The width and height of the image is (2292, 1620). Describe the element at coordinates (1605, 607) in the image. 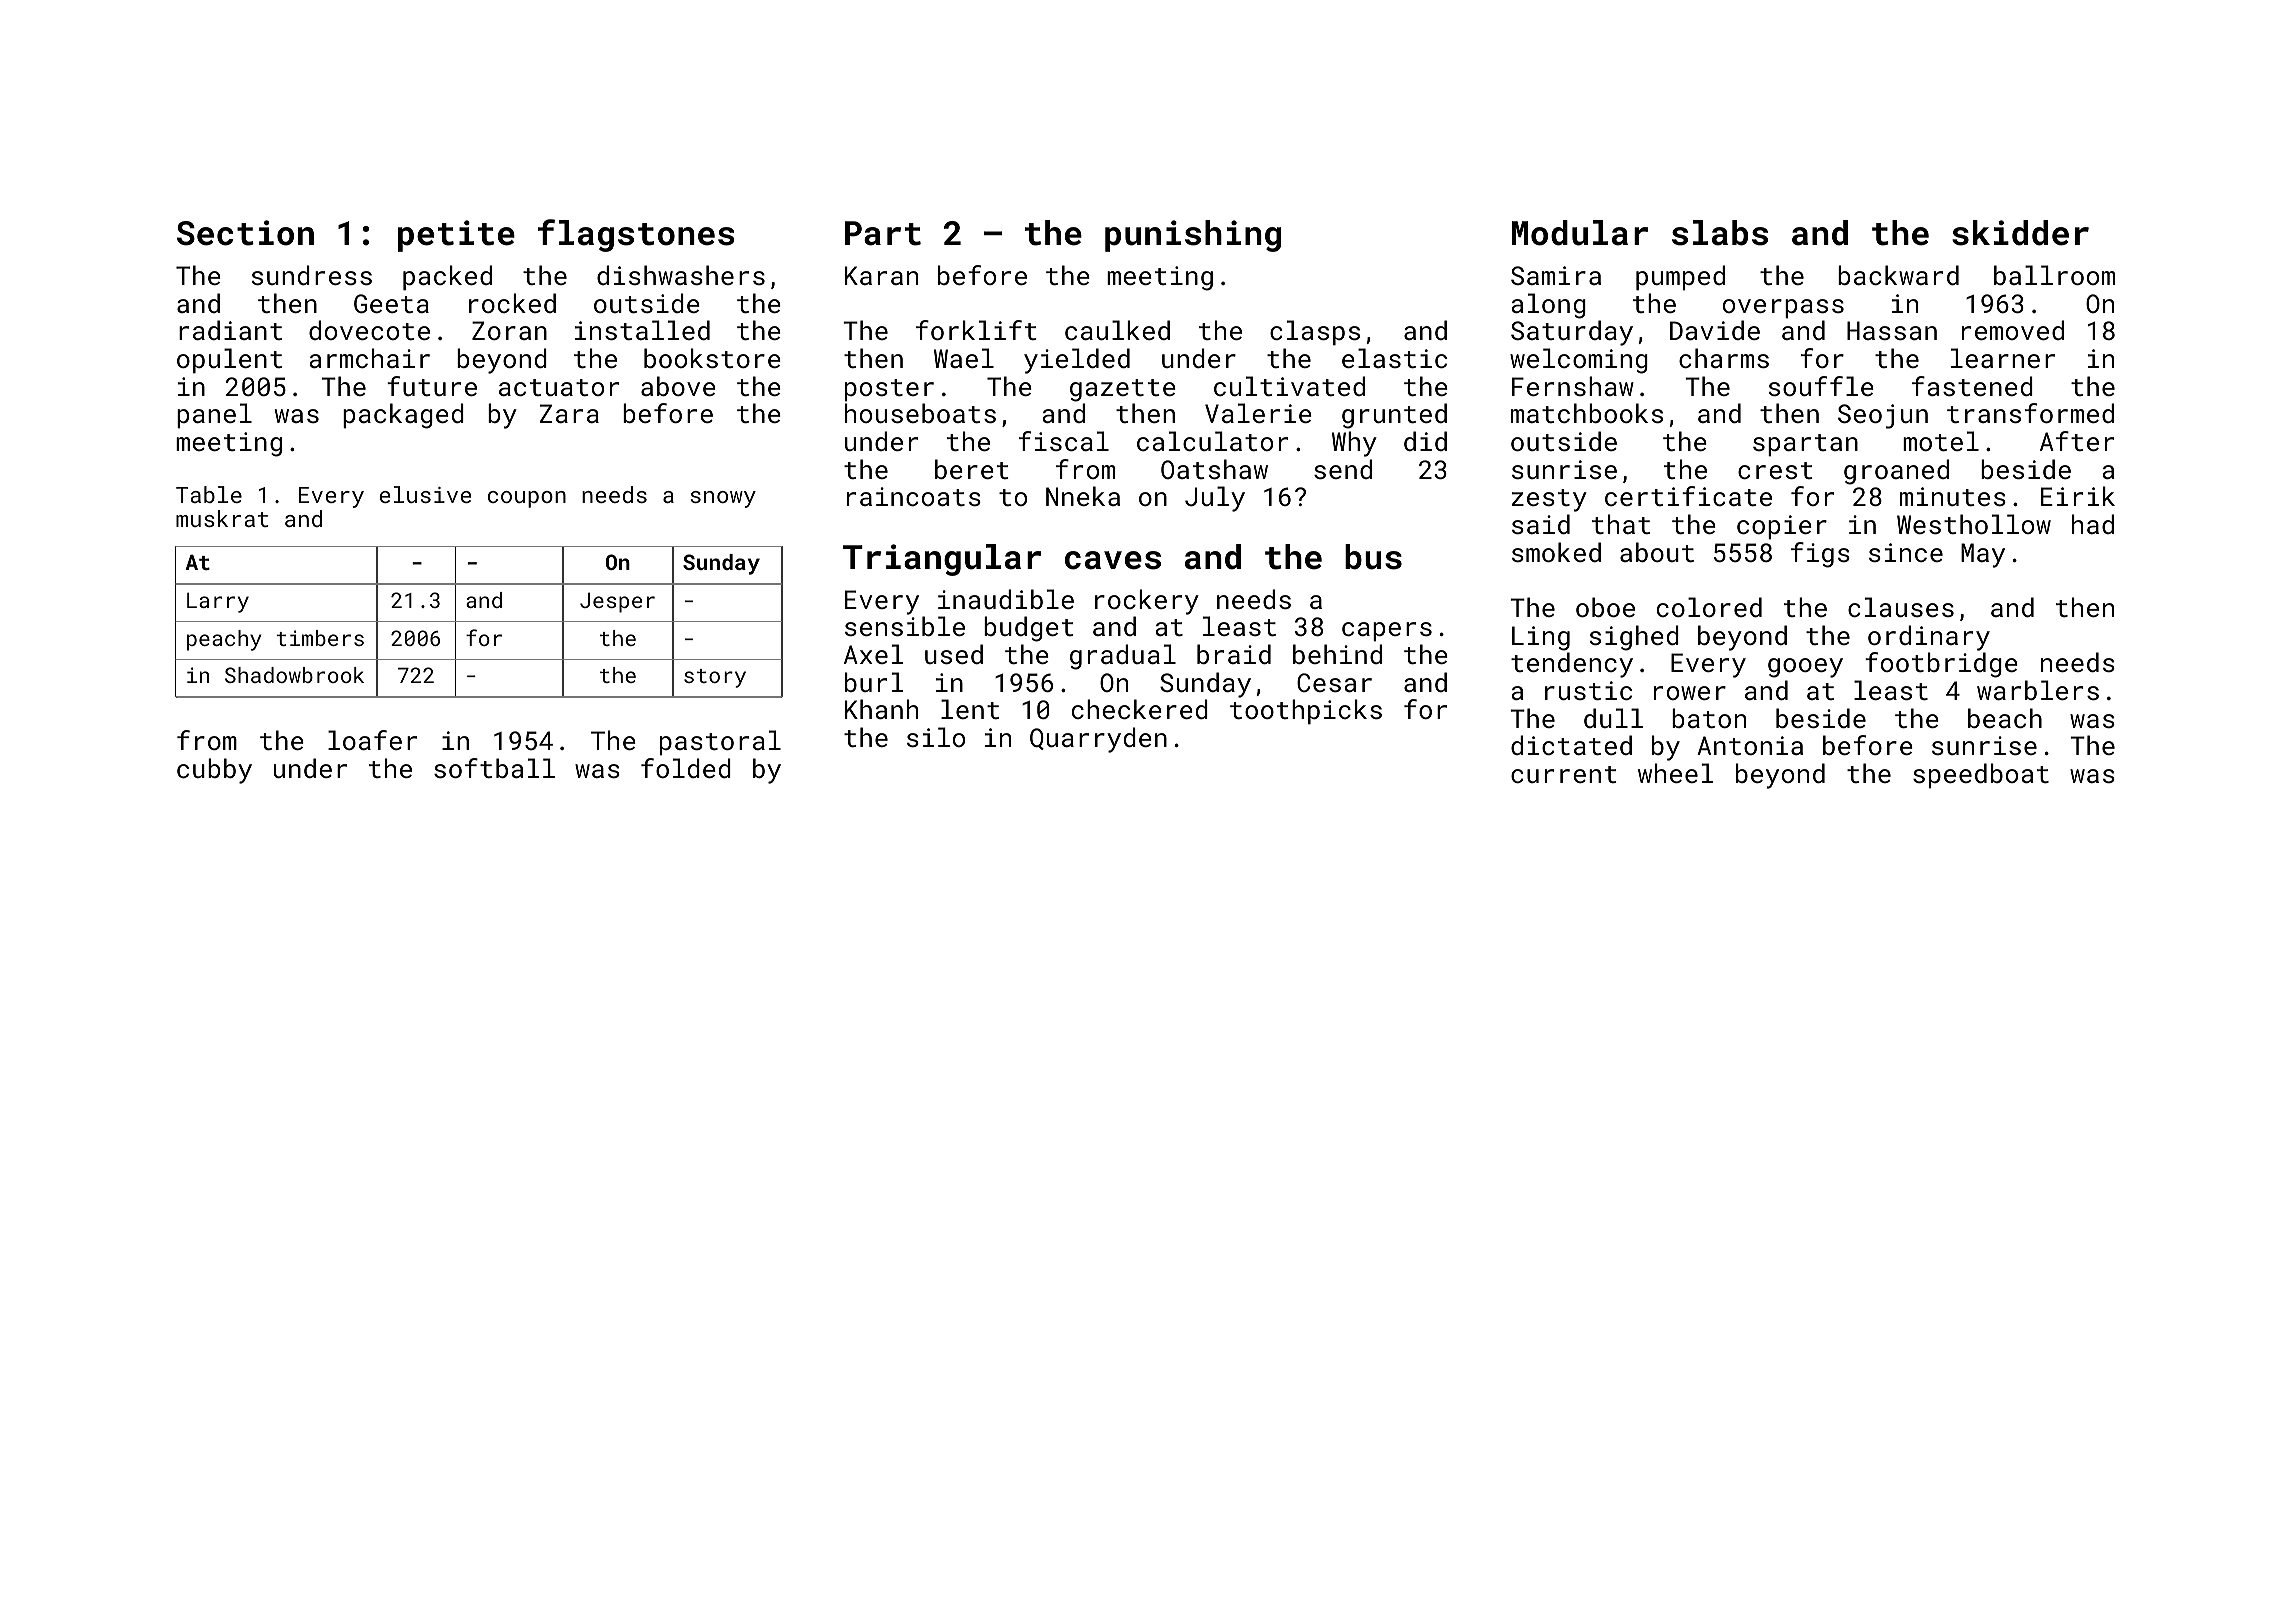

I see `oboe` at that location.
